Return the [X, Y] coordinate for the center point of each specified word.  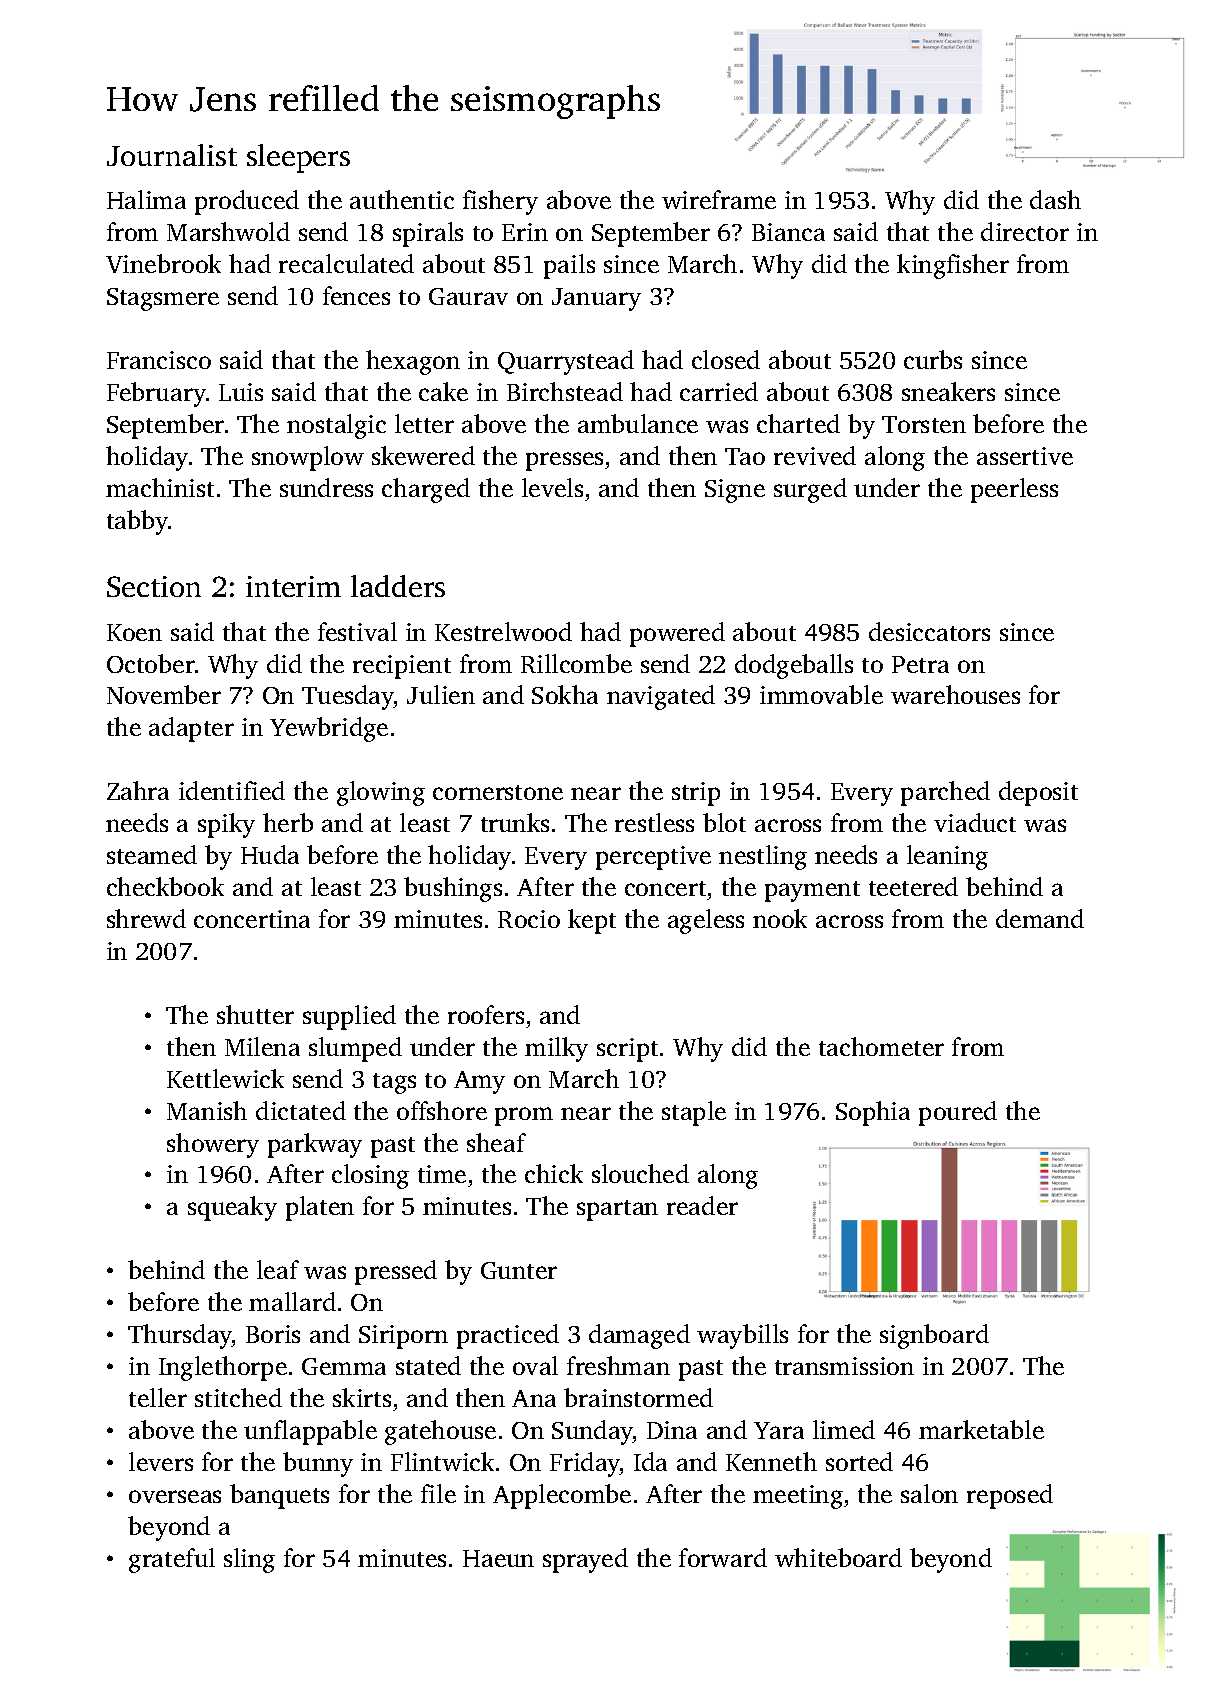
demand [1040, 918]
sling [249, 1560]
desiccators [929, 631]
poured [958, 1113]
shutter [255, 1014]
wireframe [719, 199]
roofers [486, 1014]
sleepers [298, 158]
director [1025, 231]
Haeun [498, 1558]
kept [592, 921]
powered [677, 634]
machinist [160, 487]
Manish [207, 1110]
